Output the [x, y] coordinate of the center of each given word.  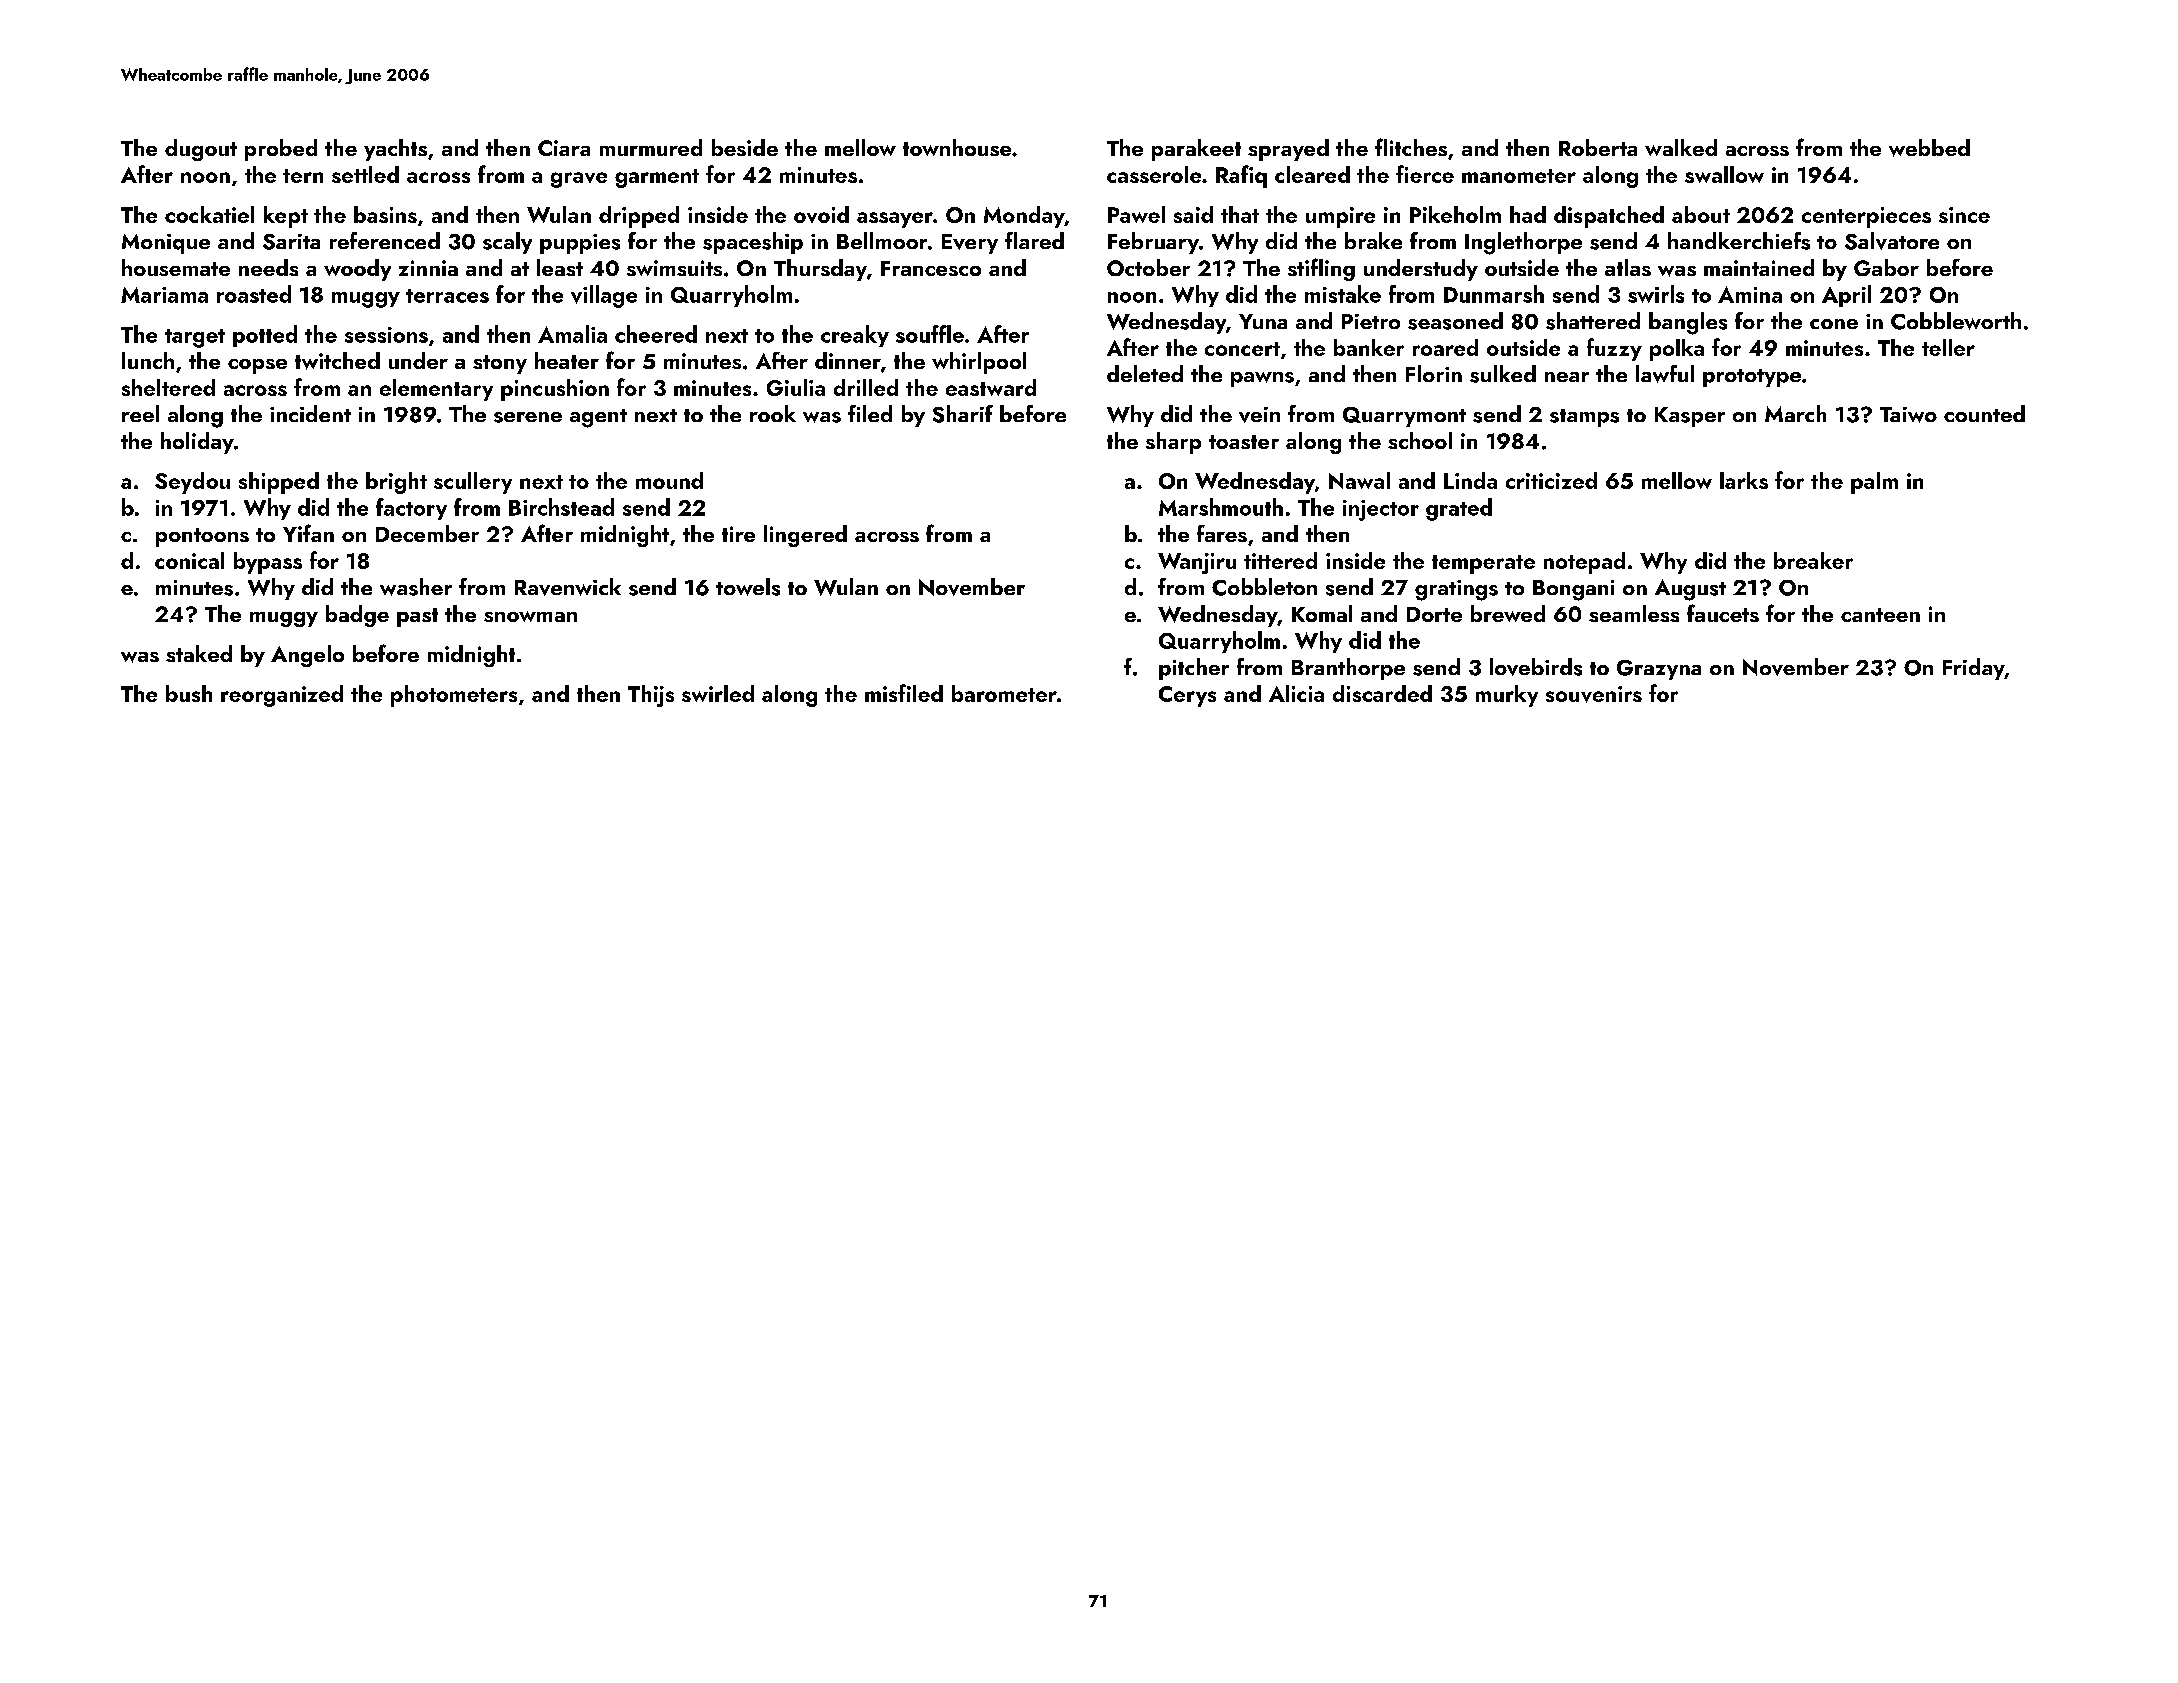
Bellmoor [882, 240]
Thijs [651, 696]
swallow [1724, 174]
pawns [1262, 379]
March [1795, 413]
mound [669, 480]
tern [303, 176]
